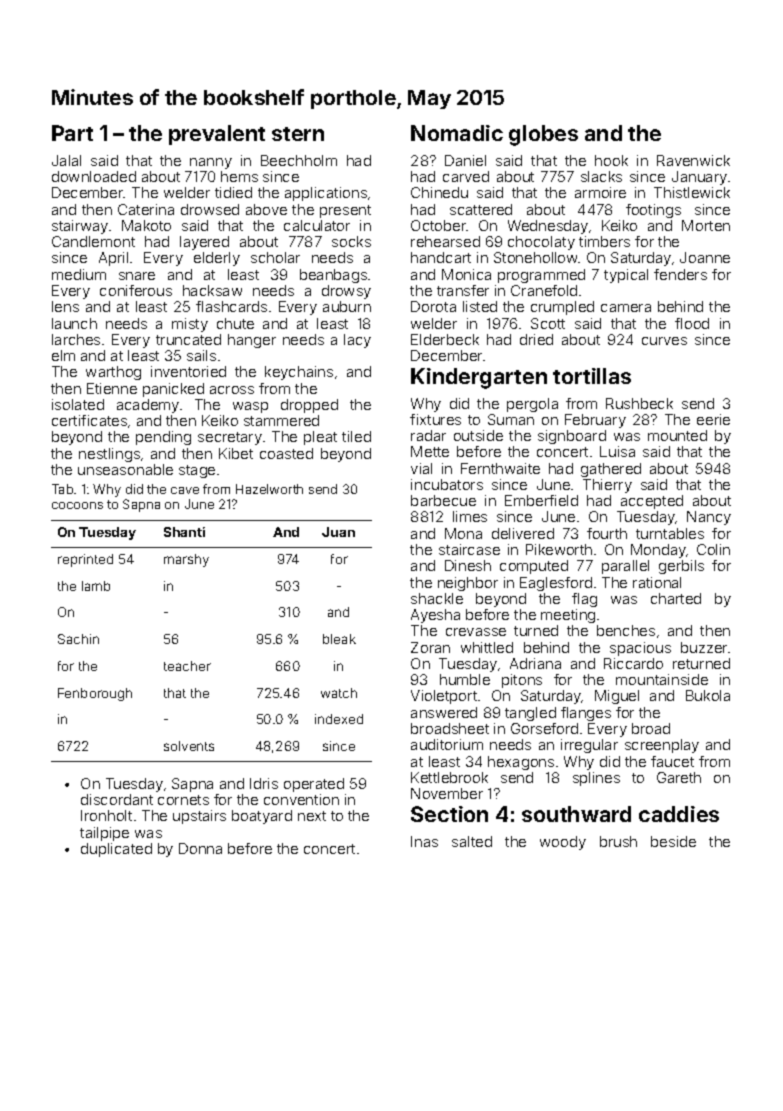 This screenshot has height=1111, width=783. I want to click on duplicated, so click(116, 850).
